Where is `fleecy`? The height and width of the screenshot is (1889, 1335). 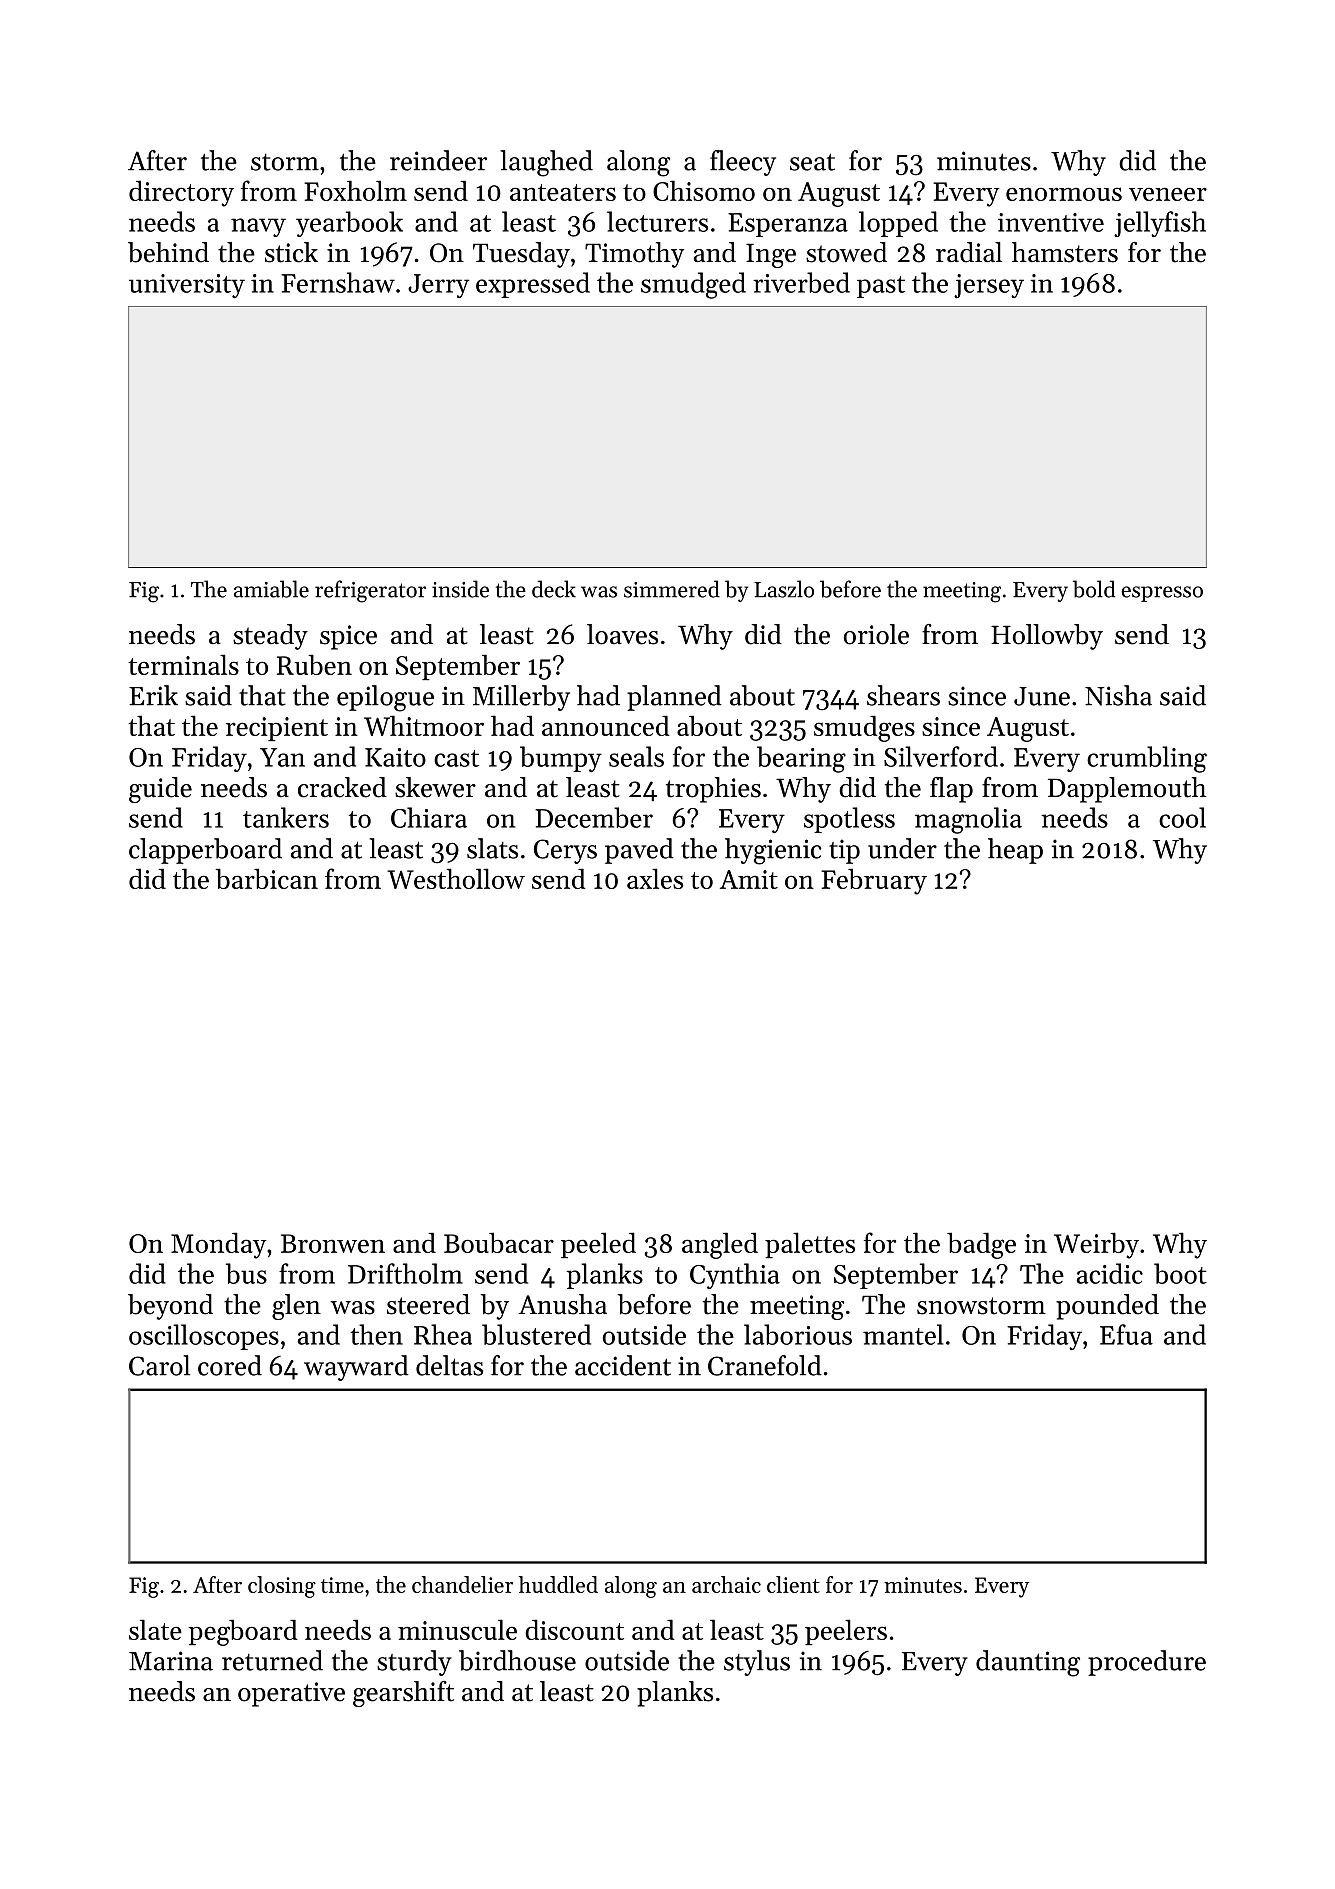 fleecy is located at coordinates (743, 163).
